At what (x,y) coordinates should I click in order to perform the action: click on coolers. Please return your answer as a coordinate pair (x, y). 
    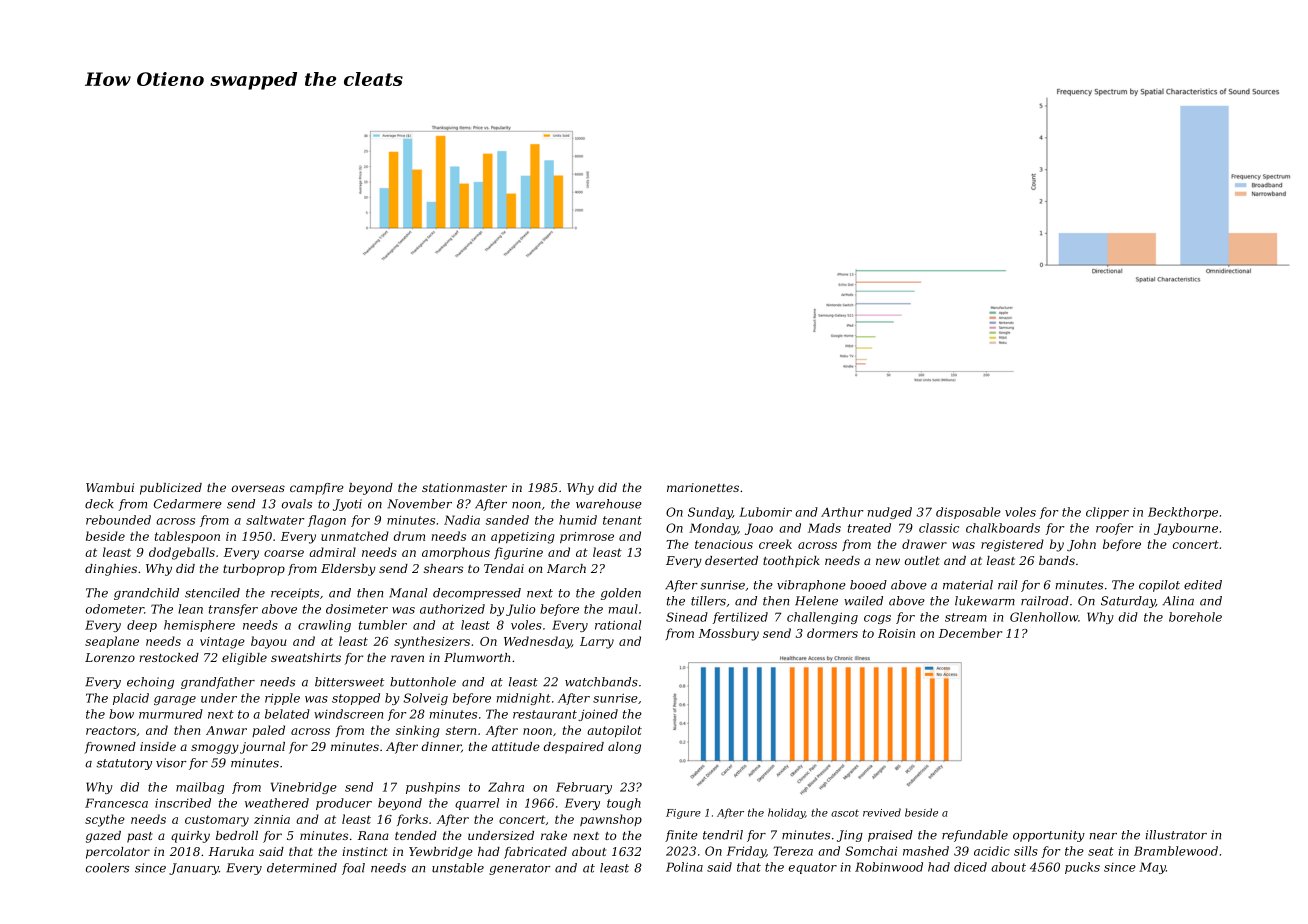
    Looking at the image, I should click on (107, 868).
